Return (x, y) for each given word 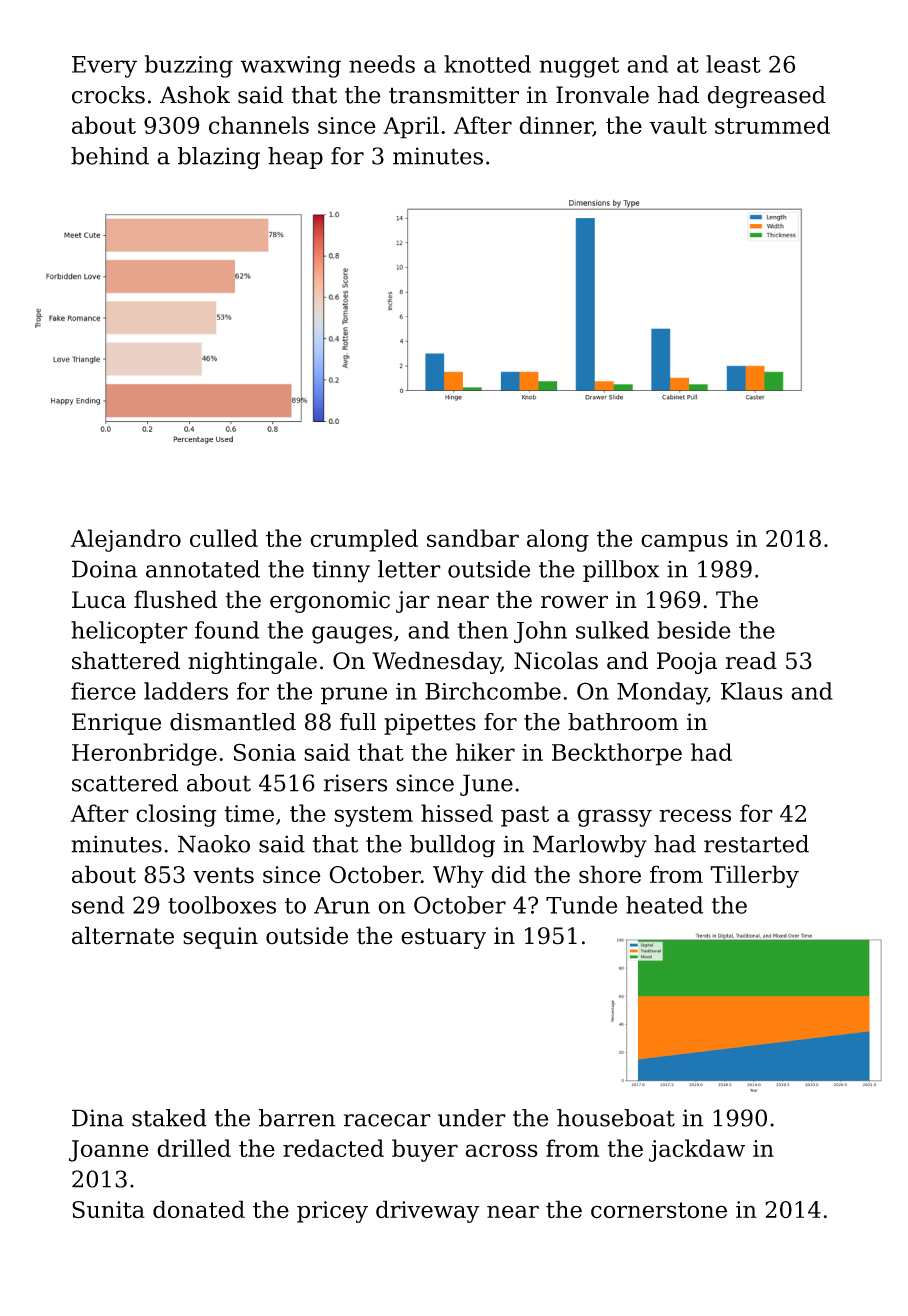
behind (110, 156)
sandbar (473, 538)
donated (199, 1209)
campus (684, 543)
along (558, 540)
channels (259, 125)
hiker (485, 752)
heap (295, 158)
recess (695, 815)
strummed (772, 125)
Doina (104, 569)
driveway (428, 1211)
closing (176, 815)
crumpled (364, 540)
